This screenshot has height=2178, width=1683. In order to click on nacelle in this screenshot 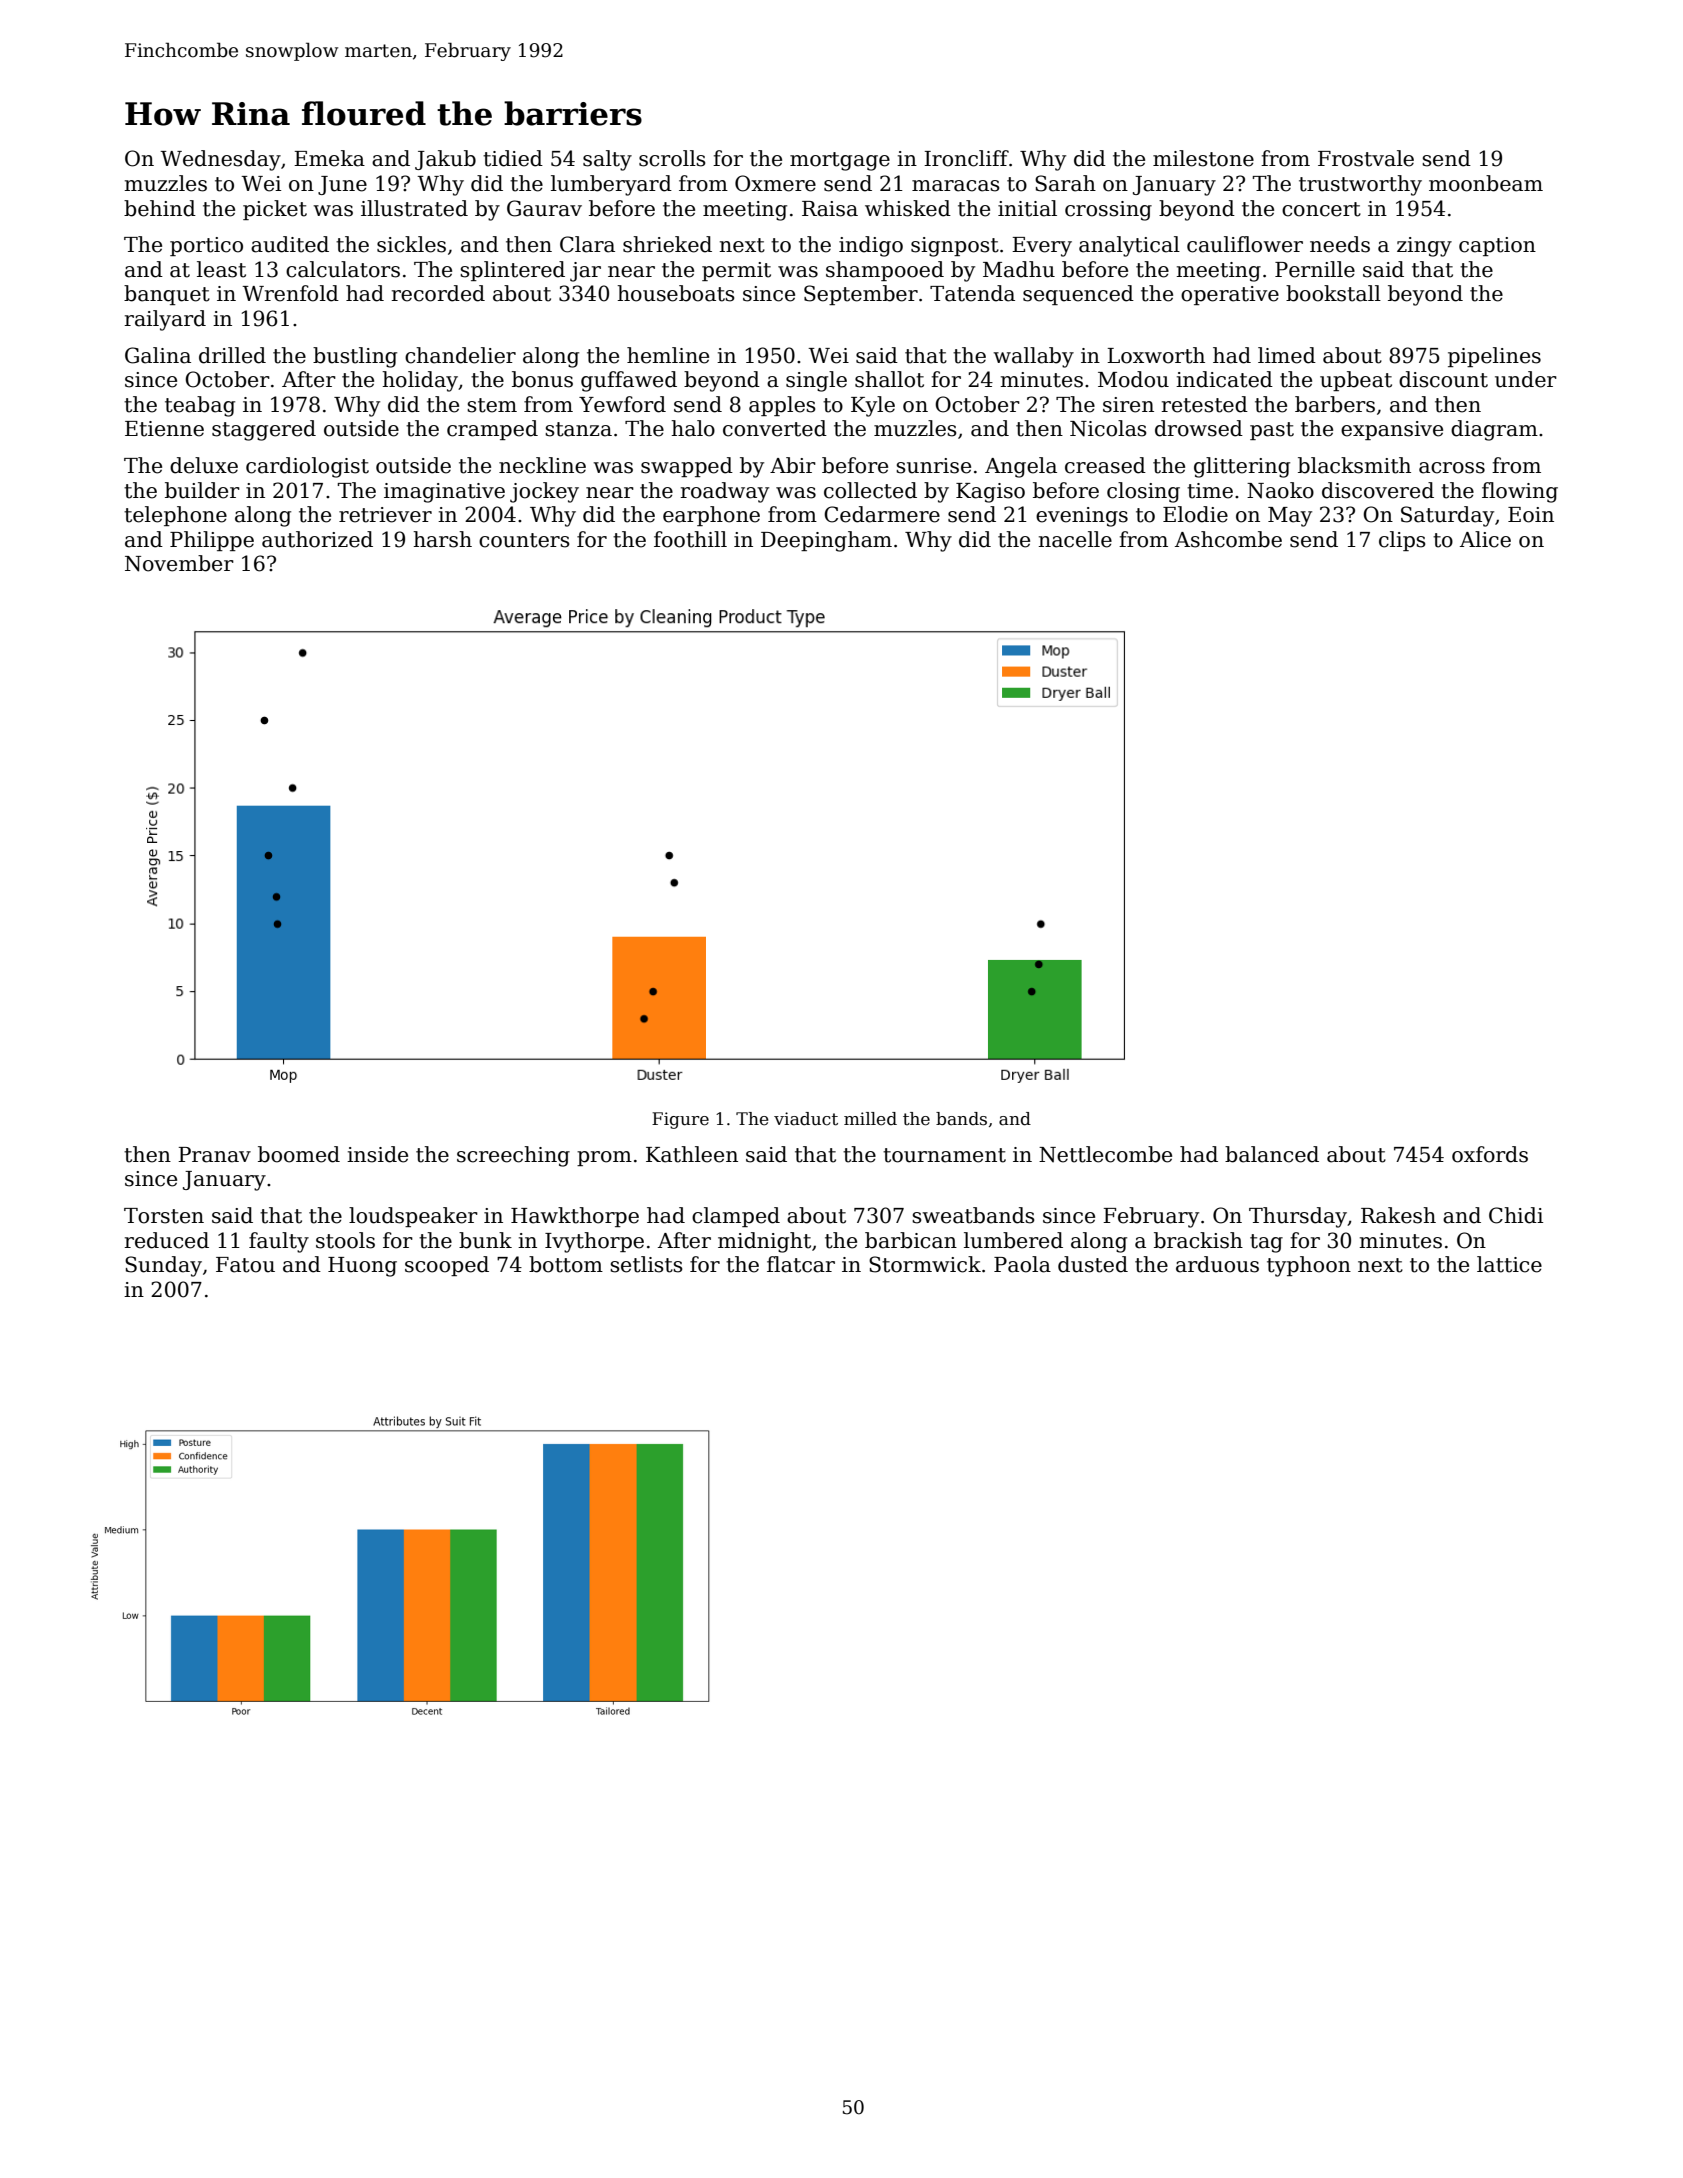, I will do `click(1075, 539)`.
